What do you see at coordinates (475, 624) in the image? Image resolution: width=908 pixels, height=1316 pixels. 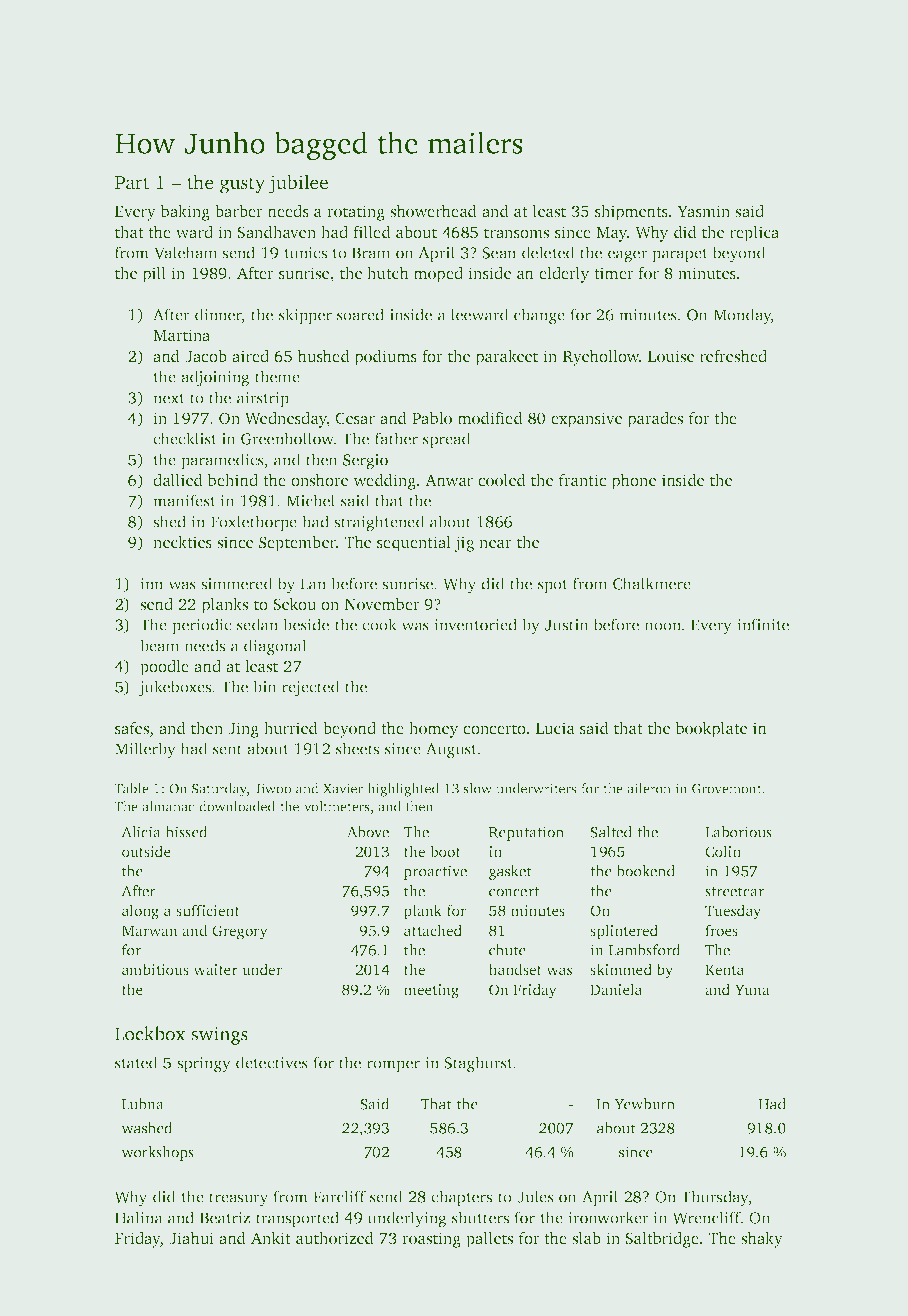 I see `inventoried` at bounding box center [475, 624].
